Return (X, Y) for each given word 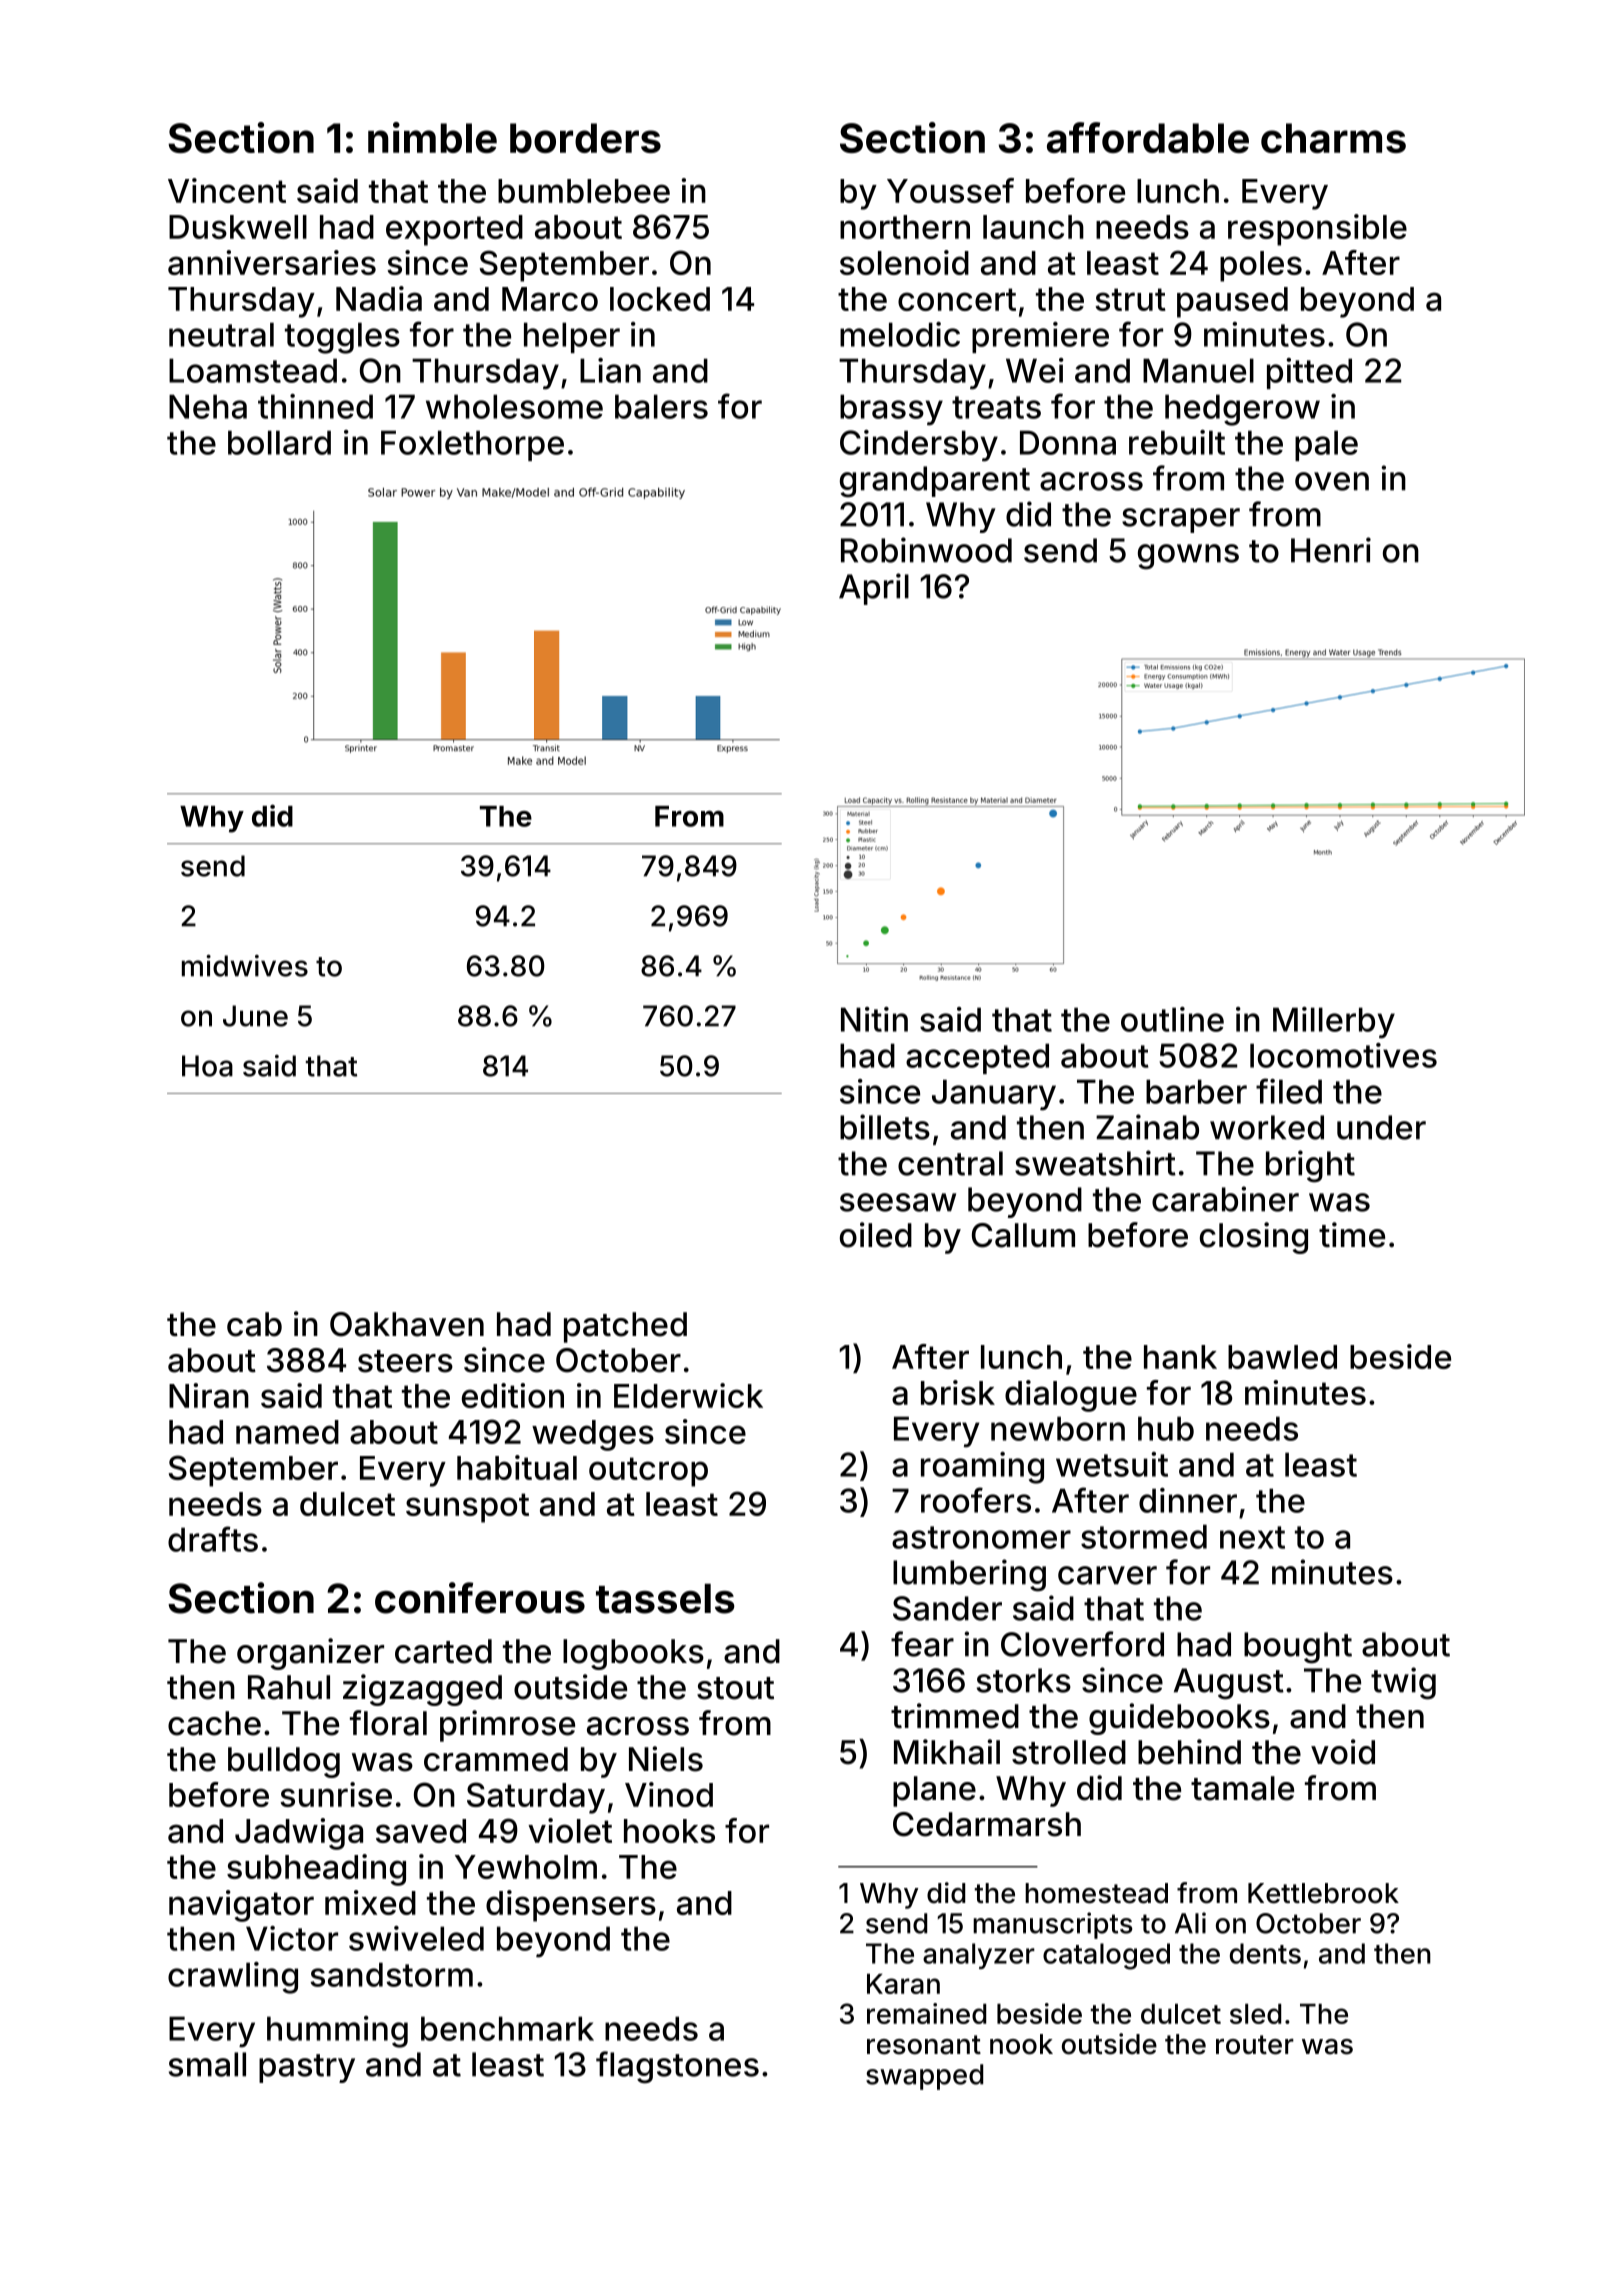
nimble (432, 137)
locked (660, 299)
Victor (292, 1938)
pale (1326, 445)
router (1255, 2045)
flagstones (677, 2067)
